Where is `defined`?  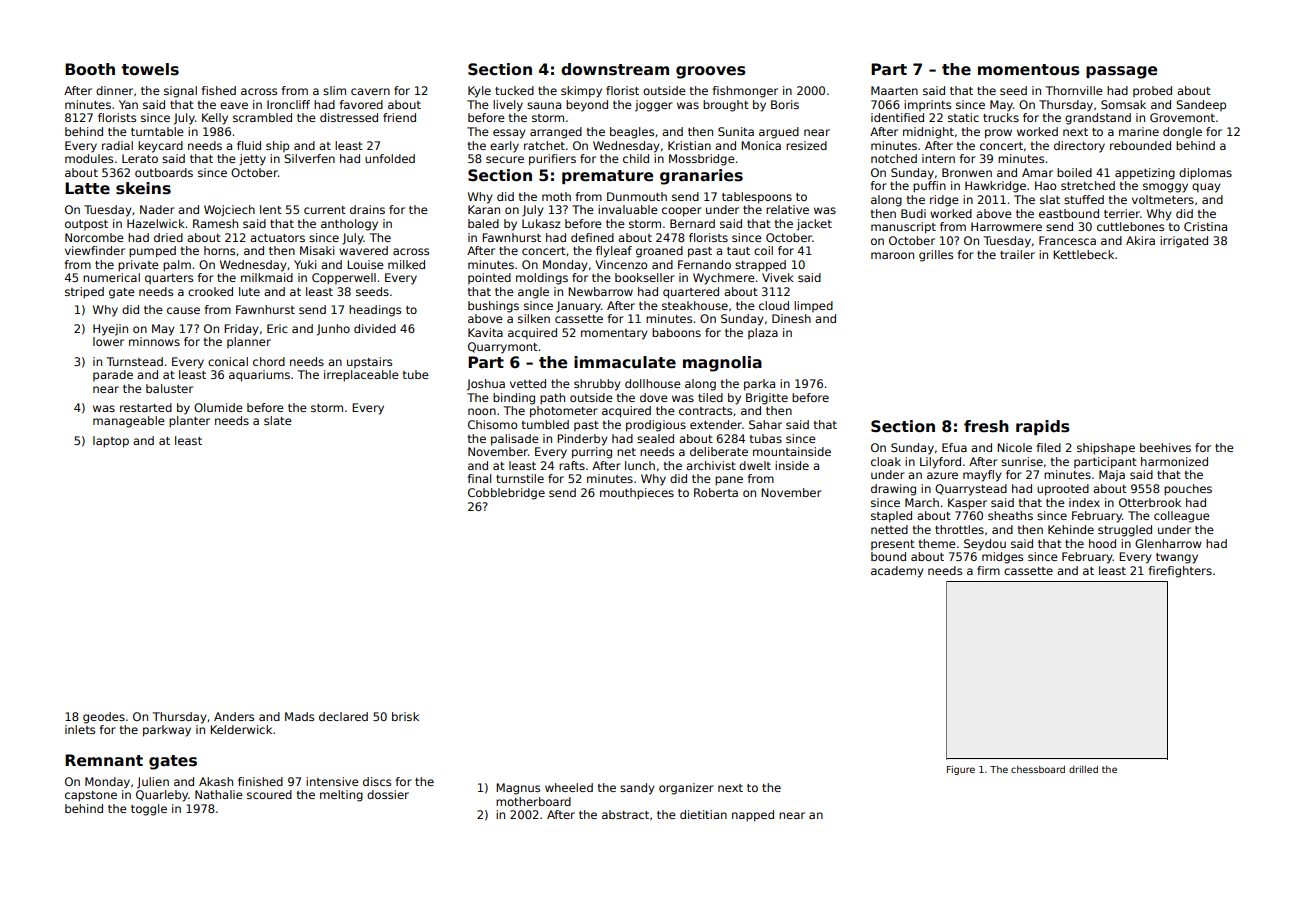
defined is located at coordinates (592, 237).
